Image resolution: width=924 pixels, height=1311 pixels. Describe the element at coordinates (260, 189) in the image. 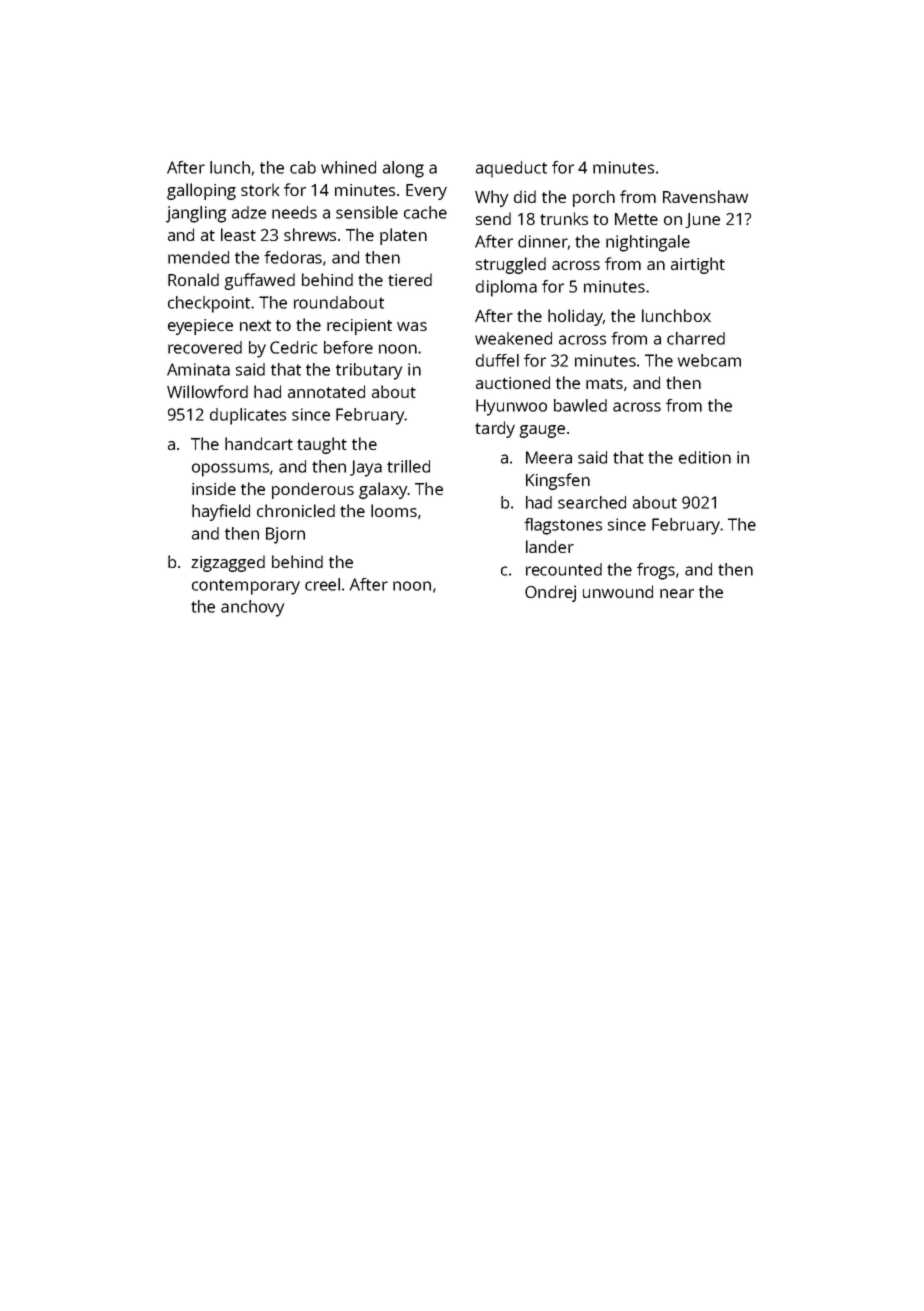

I see `stork` at that location.
